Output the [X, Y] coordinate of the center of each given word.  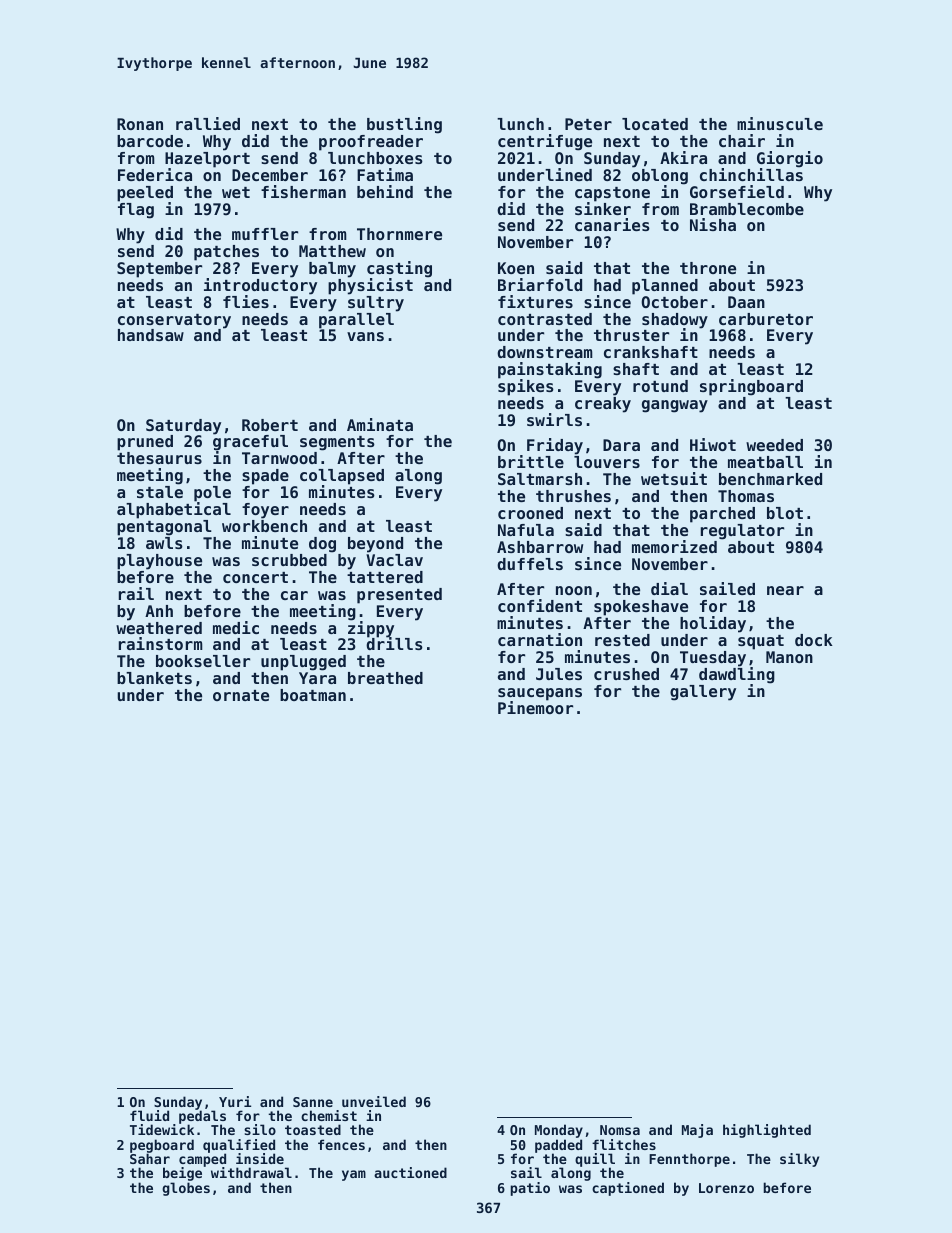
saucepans [540, 694]
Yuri [235, 1101]
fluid [149, 1115]
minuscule [780, 123]
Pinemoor [535, 707]
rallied [208, 123]
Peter [588, 124]
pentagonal [164, 528]
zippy [371, 629]
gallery [703, 693]
